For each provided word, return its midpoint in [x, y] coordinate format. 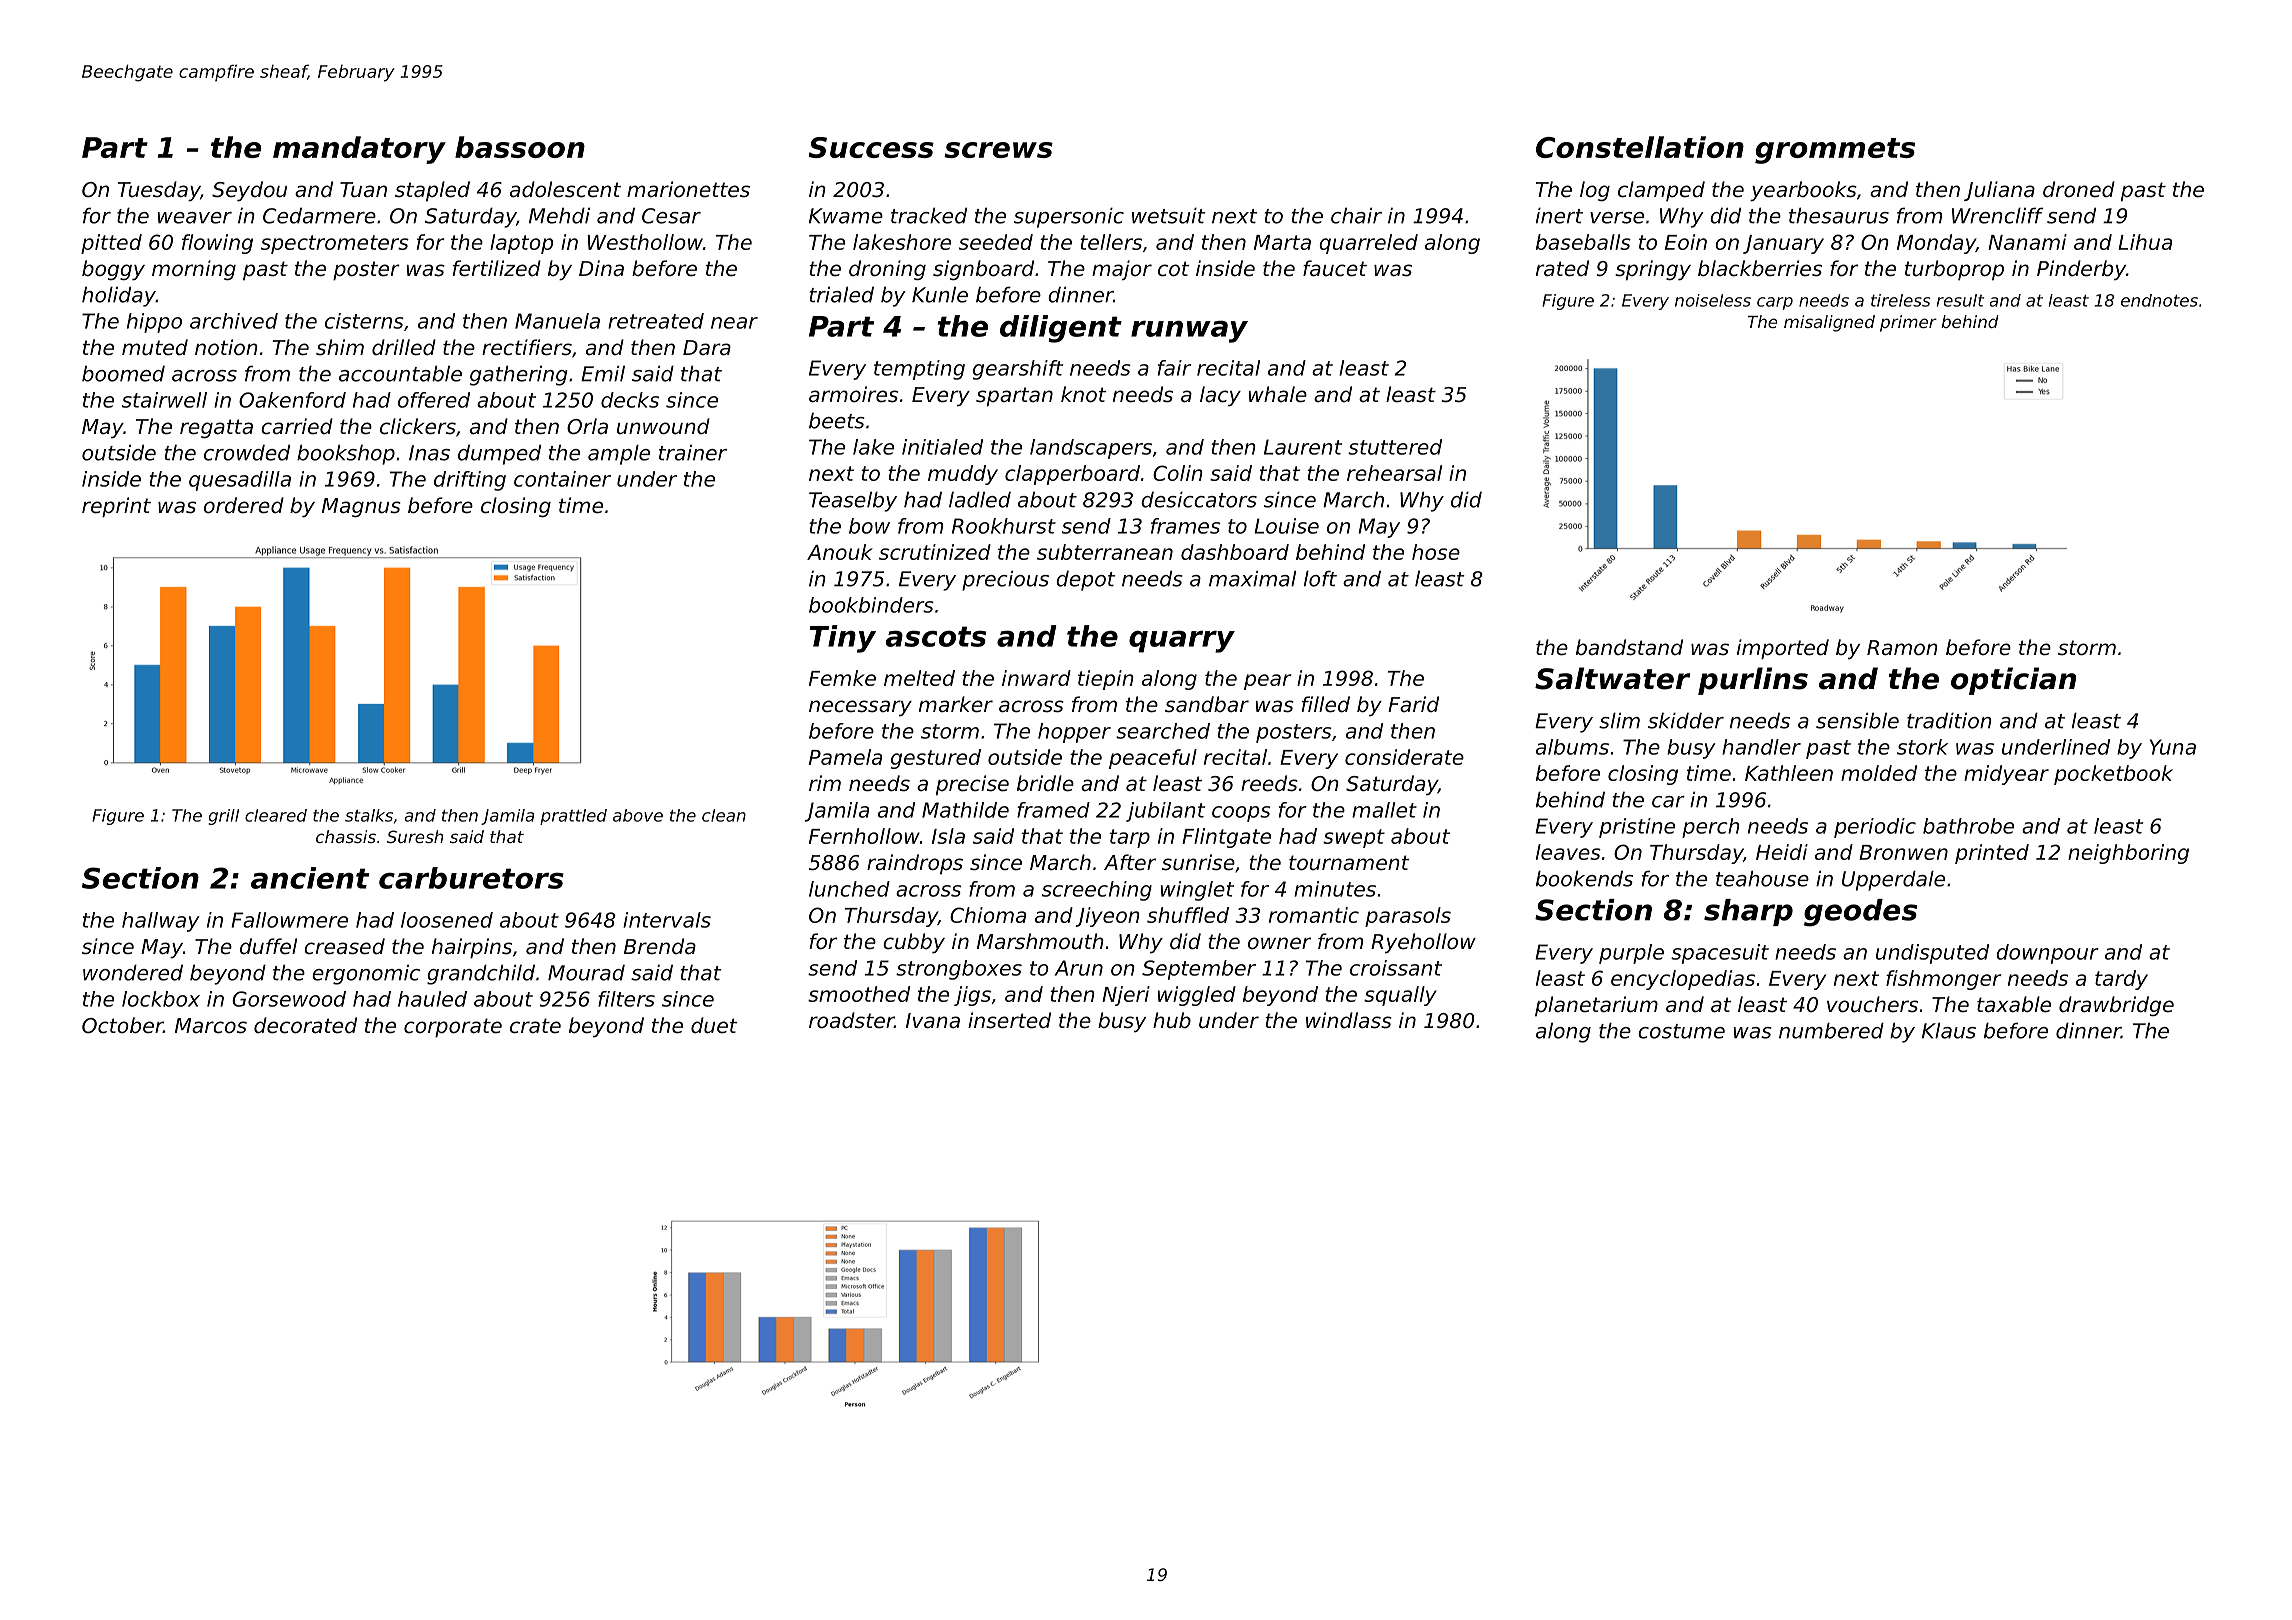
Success [871, 147]
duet [714, 1025]
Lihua [2145, 242]
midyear [2006, 775]
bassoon [520, 147]
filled [1325, 704]
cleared [276, 815]
